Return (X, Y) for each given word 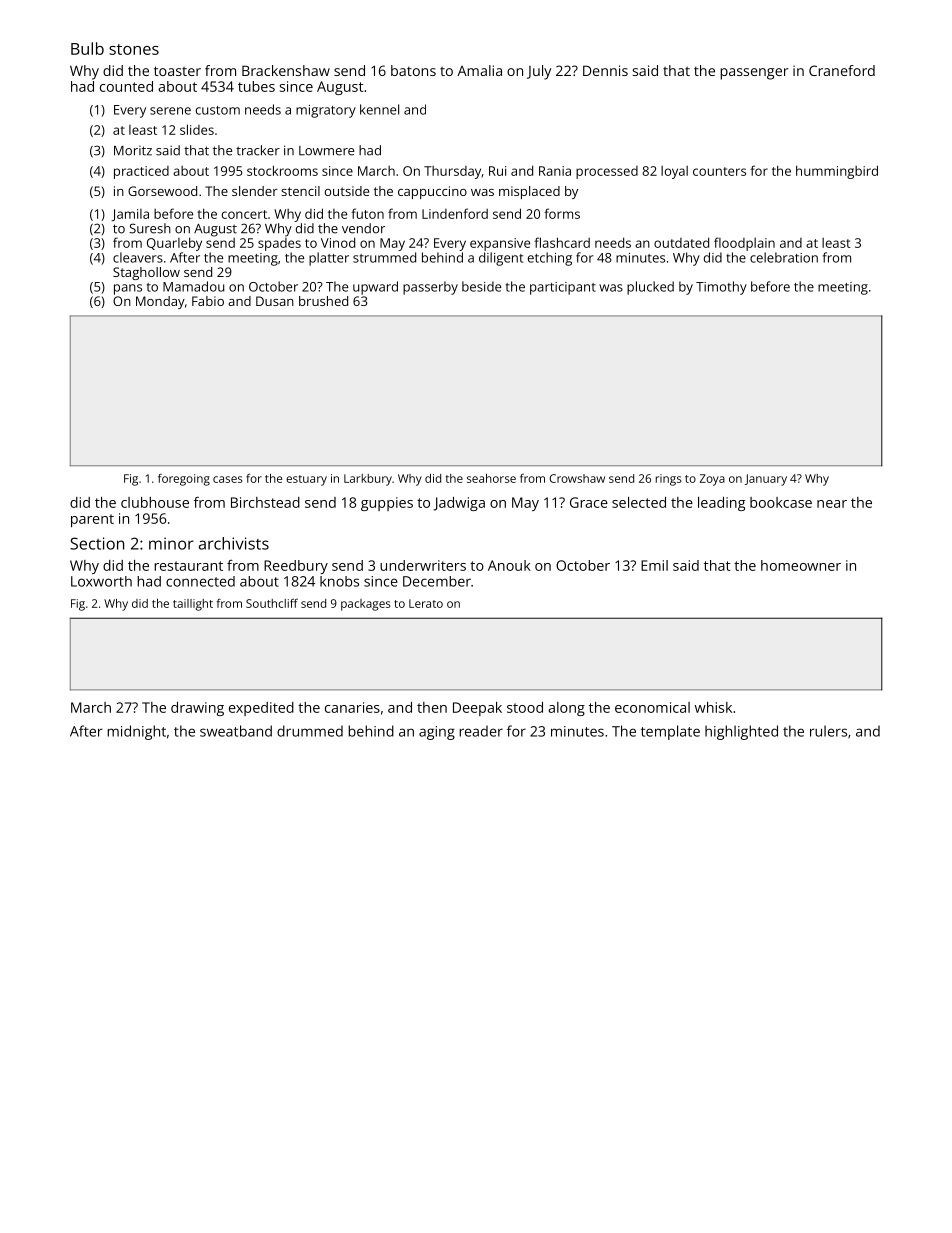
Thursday (452, 172)
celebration (784, 257)
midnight (136, 732)
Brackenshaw (286, 70)
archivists (234, 543)
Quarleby (174, 244)
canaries (352, 707)
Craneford (842, 70)
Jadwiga (459, 504)
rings (668, 480)
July (539, 72)
